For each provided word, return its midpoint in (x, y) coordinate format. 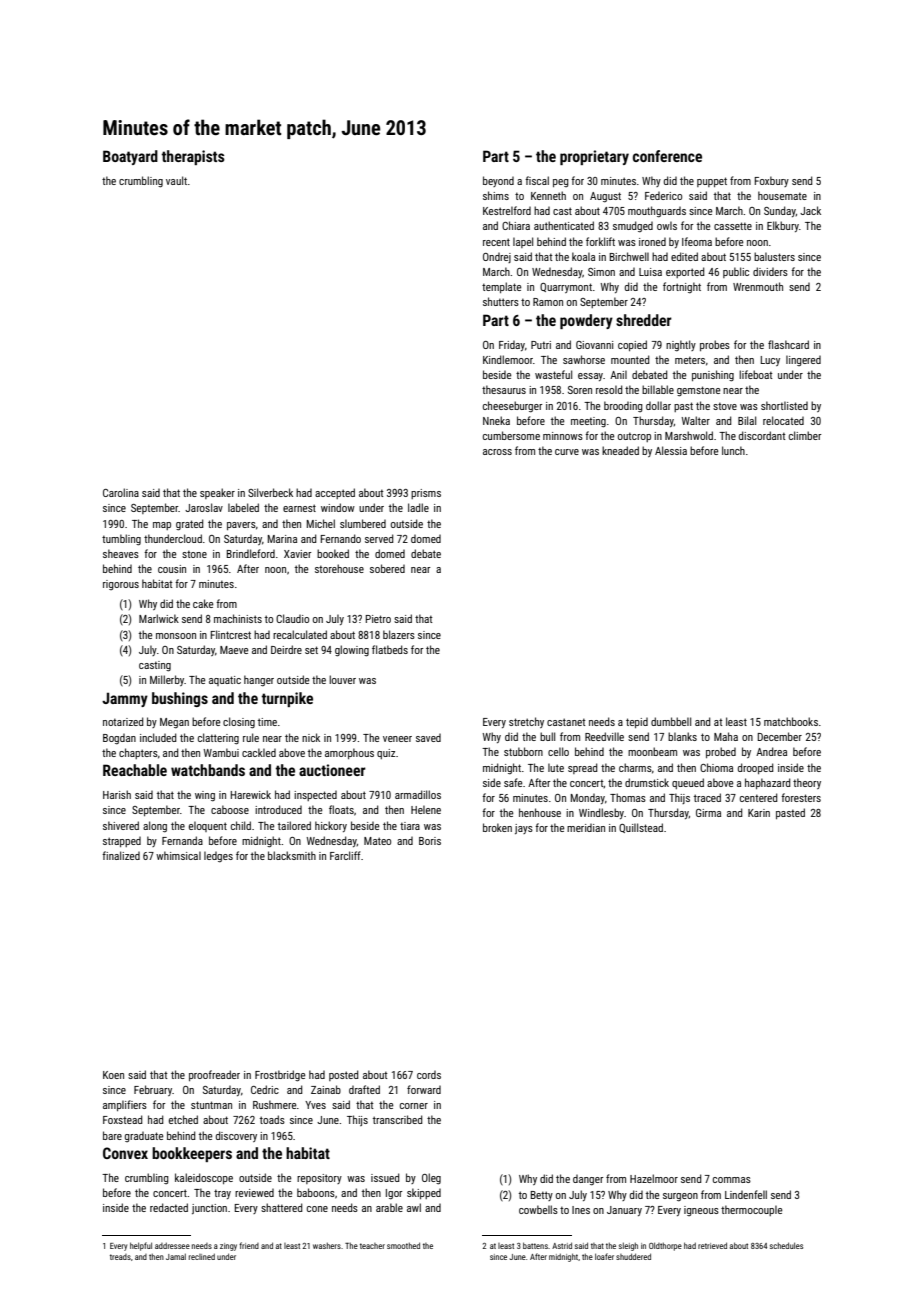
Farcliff (345, 855)
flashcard (788, 344)
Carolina (121, 492)
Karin (759, 813)
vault (176, 180)
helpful (141, 1246)
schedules (786, 1245)
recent (496, 242)
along (155, 827)
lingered (803, 360)
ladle (418, 507)
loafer (604, 1256)
